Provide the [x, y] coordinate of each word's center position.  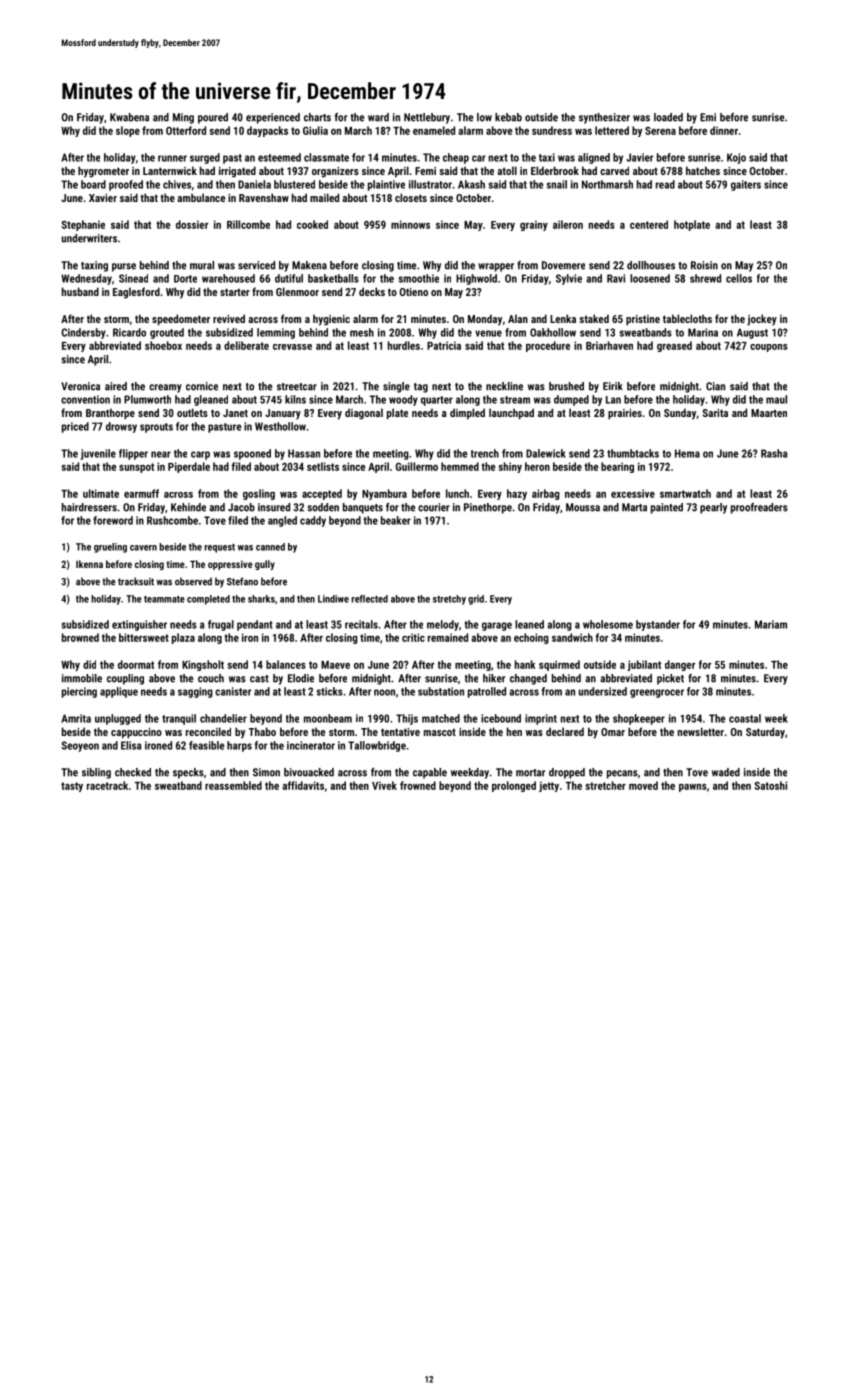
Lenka [563, 318]
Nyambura [384, 494]
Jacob [241, 507]
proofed [126, 185]
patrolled [487, 692]
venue [488, 333]
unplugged [118, 719]
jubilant [644, 665]
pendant [255, 625]
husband [80, 291]
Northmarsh [607, 184]
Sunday [680, 414]
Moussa [583, 507]
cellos [739, 278]
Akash [471, 184]
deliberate [246, 345]
